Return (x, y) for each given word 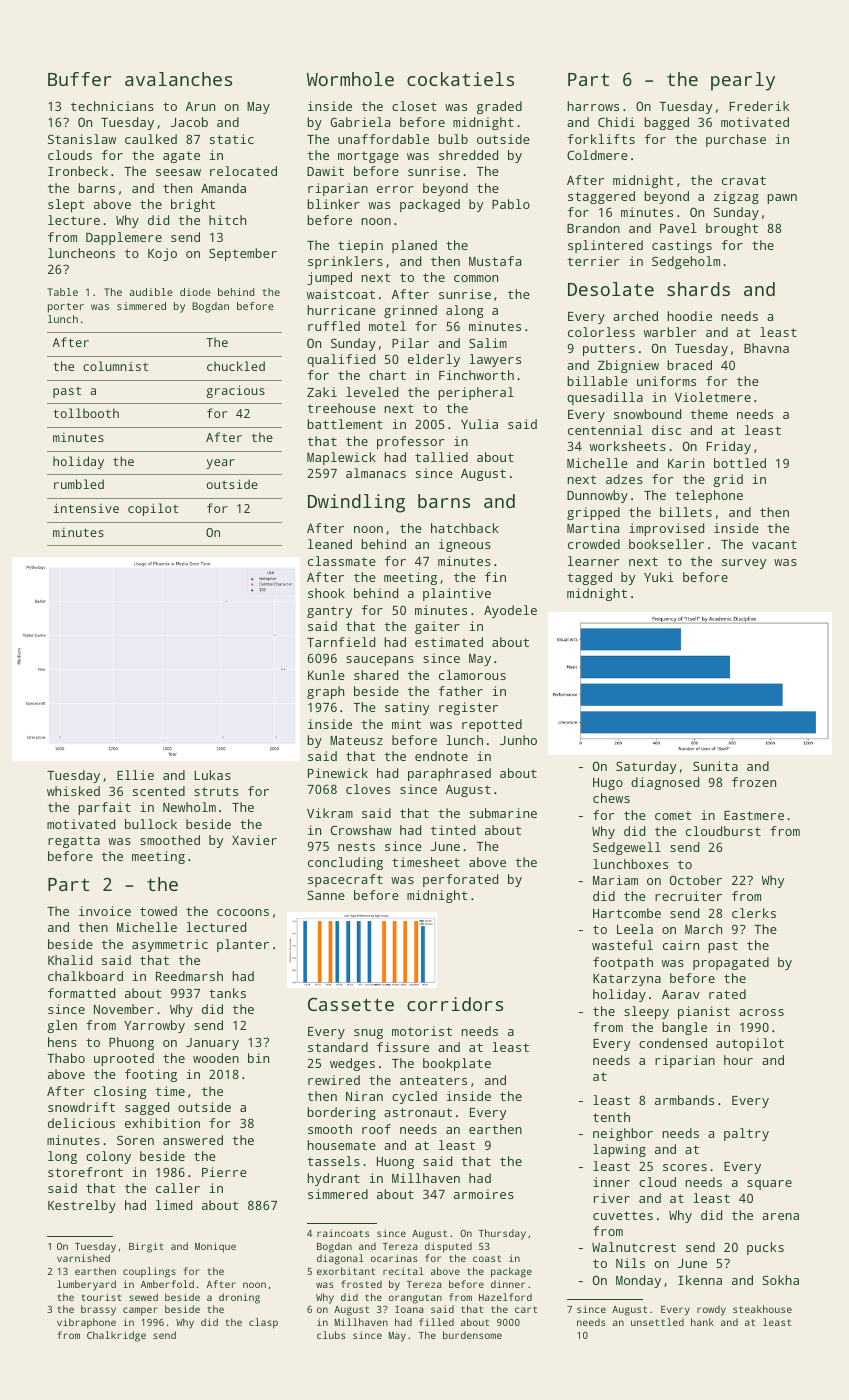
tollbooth (86, 413)
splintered (605, 246)
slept (66, 205)
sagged (147, 1108)
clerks (754, 913)
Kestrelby (82, 1206)
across (761, 1012)
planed (414, 246)
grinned (410, 311)
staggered (601, 197)
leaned (330, 544)
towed (158, 911)
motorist (422, 1031)
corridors (455, 1004)
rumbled (79, 484)
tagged (589, 578)
